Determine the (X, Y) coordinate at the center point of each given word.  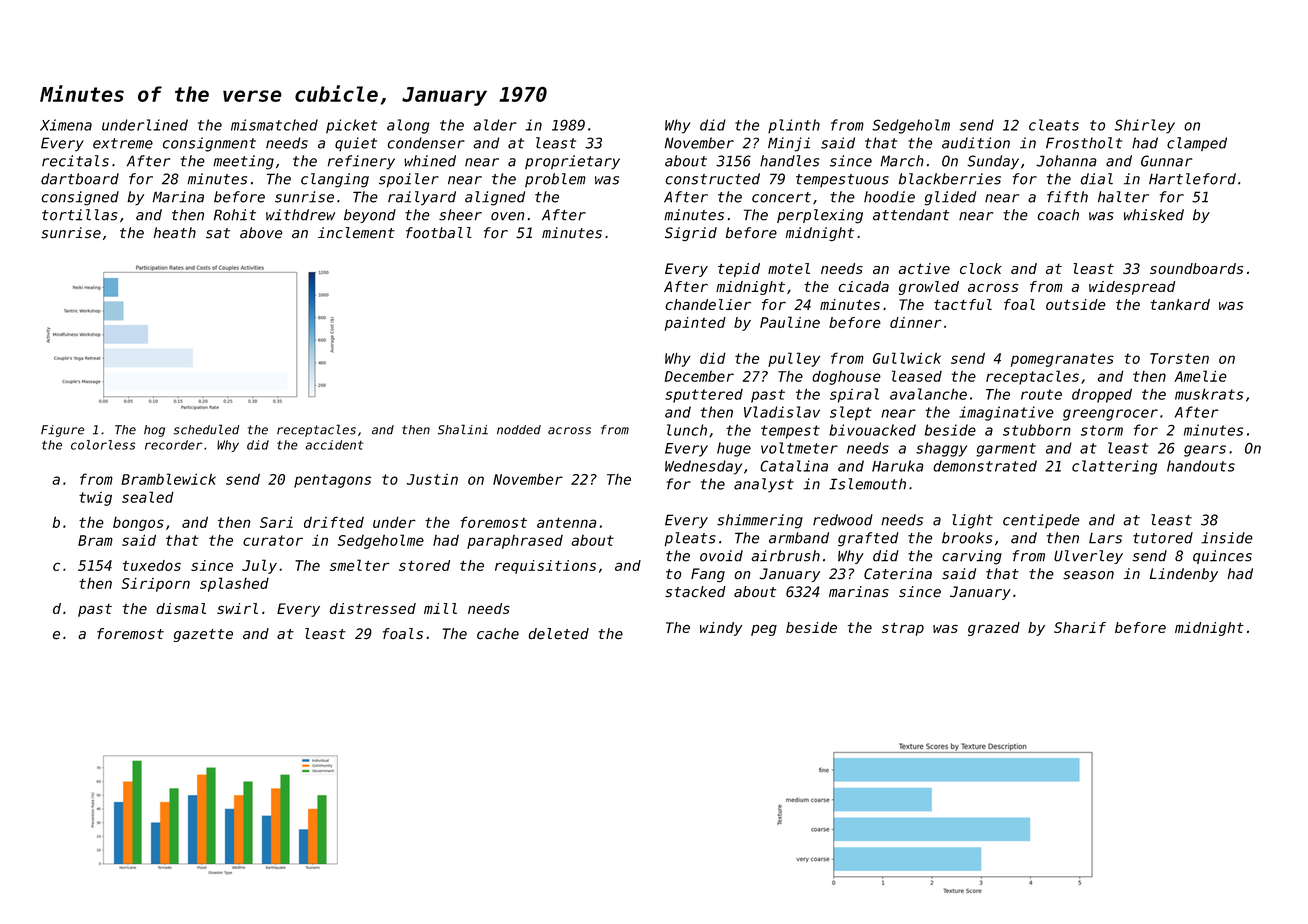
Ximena (66, 125)
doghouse (846, 378)
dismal (181, 608)
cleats (1054, 125)
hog (154, 431)
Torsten (1179, 358)
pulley (794, 359)
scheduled (206, 429)
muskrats (1209, 394)
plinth (794, 126)
